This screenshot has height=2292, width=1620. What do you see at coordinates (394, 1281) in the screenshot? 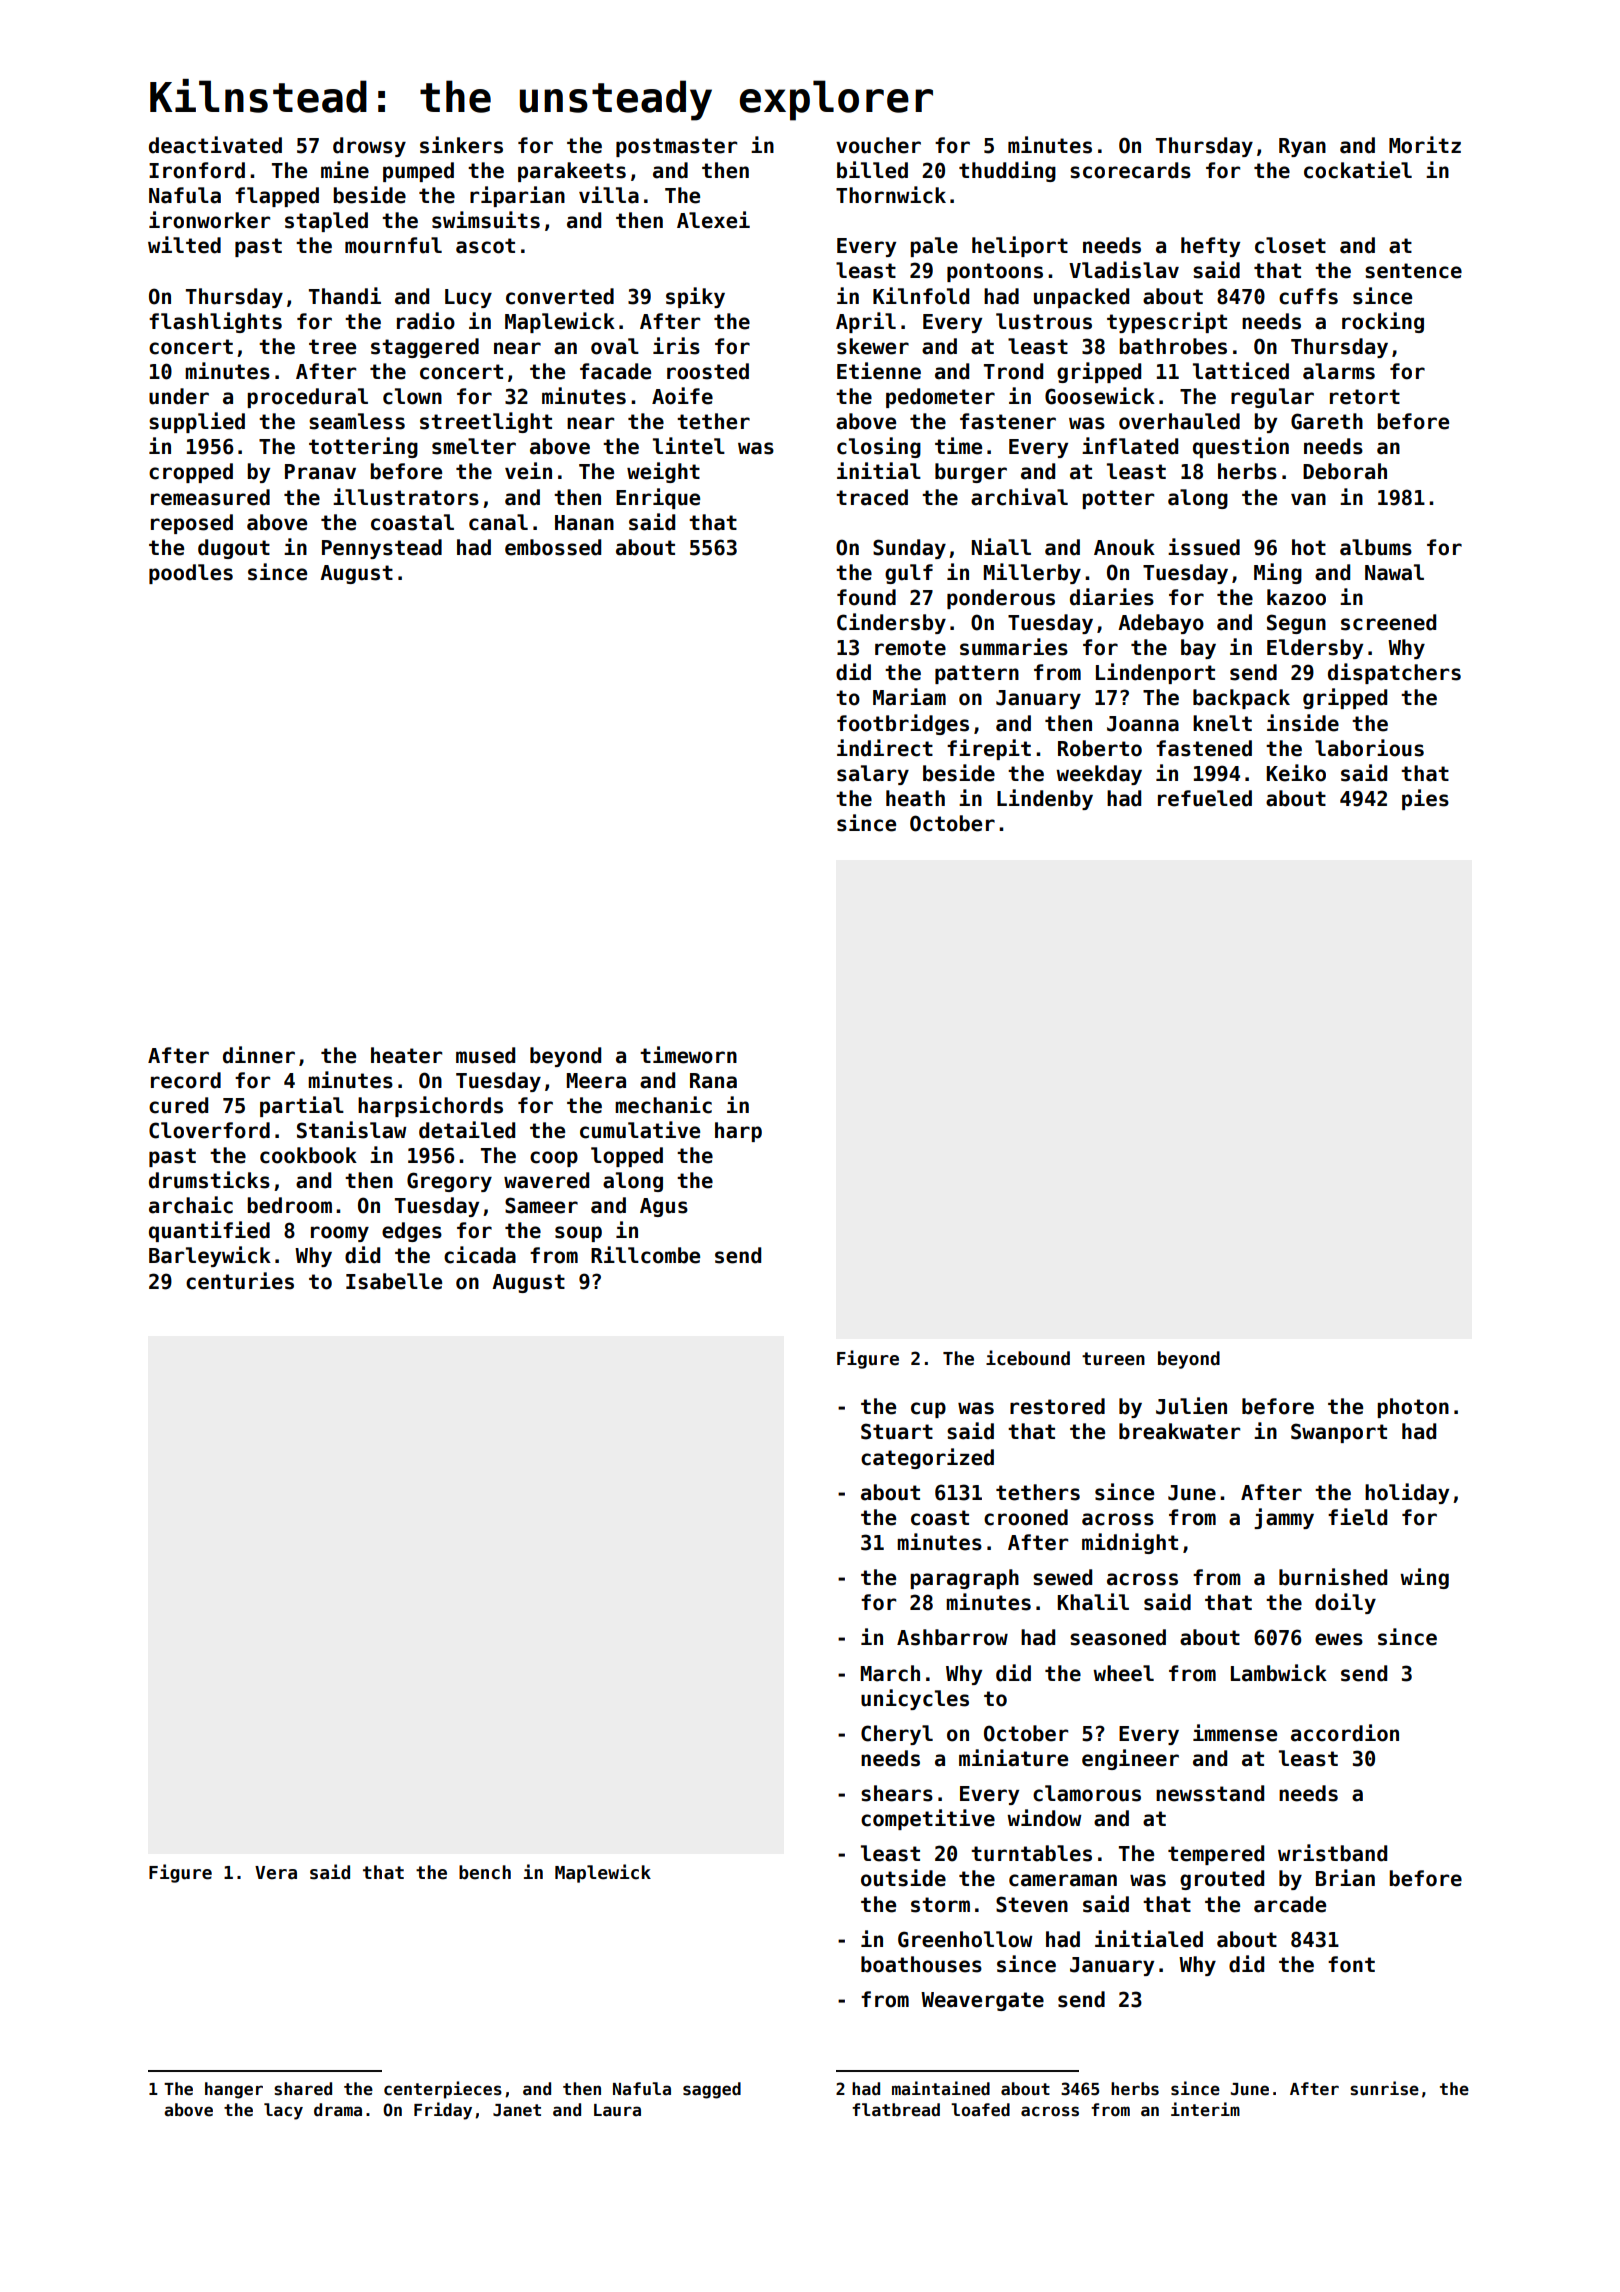
I see `Isabelle` at bounding box center [394, 1281].
